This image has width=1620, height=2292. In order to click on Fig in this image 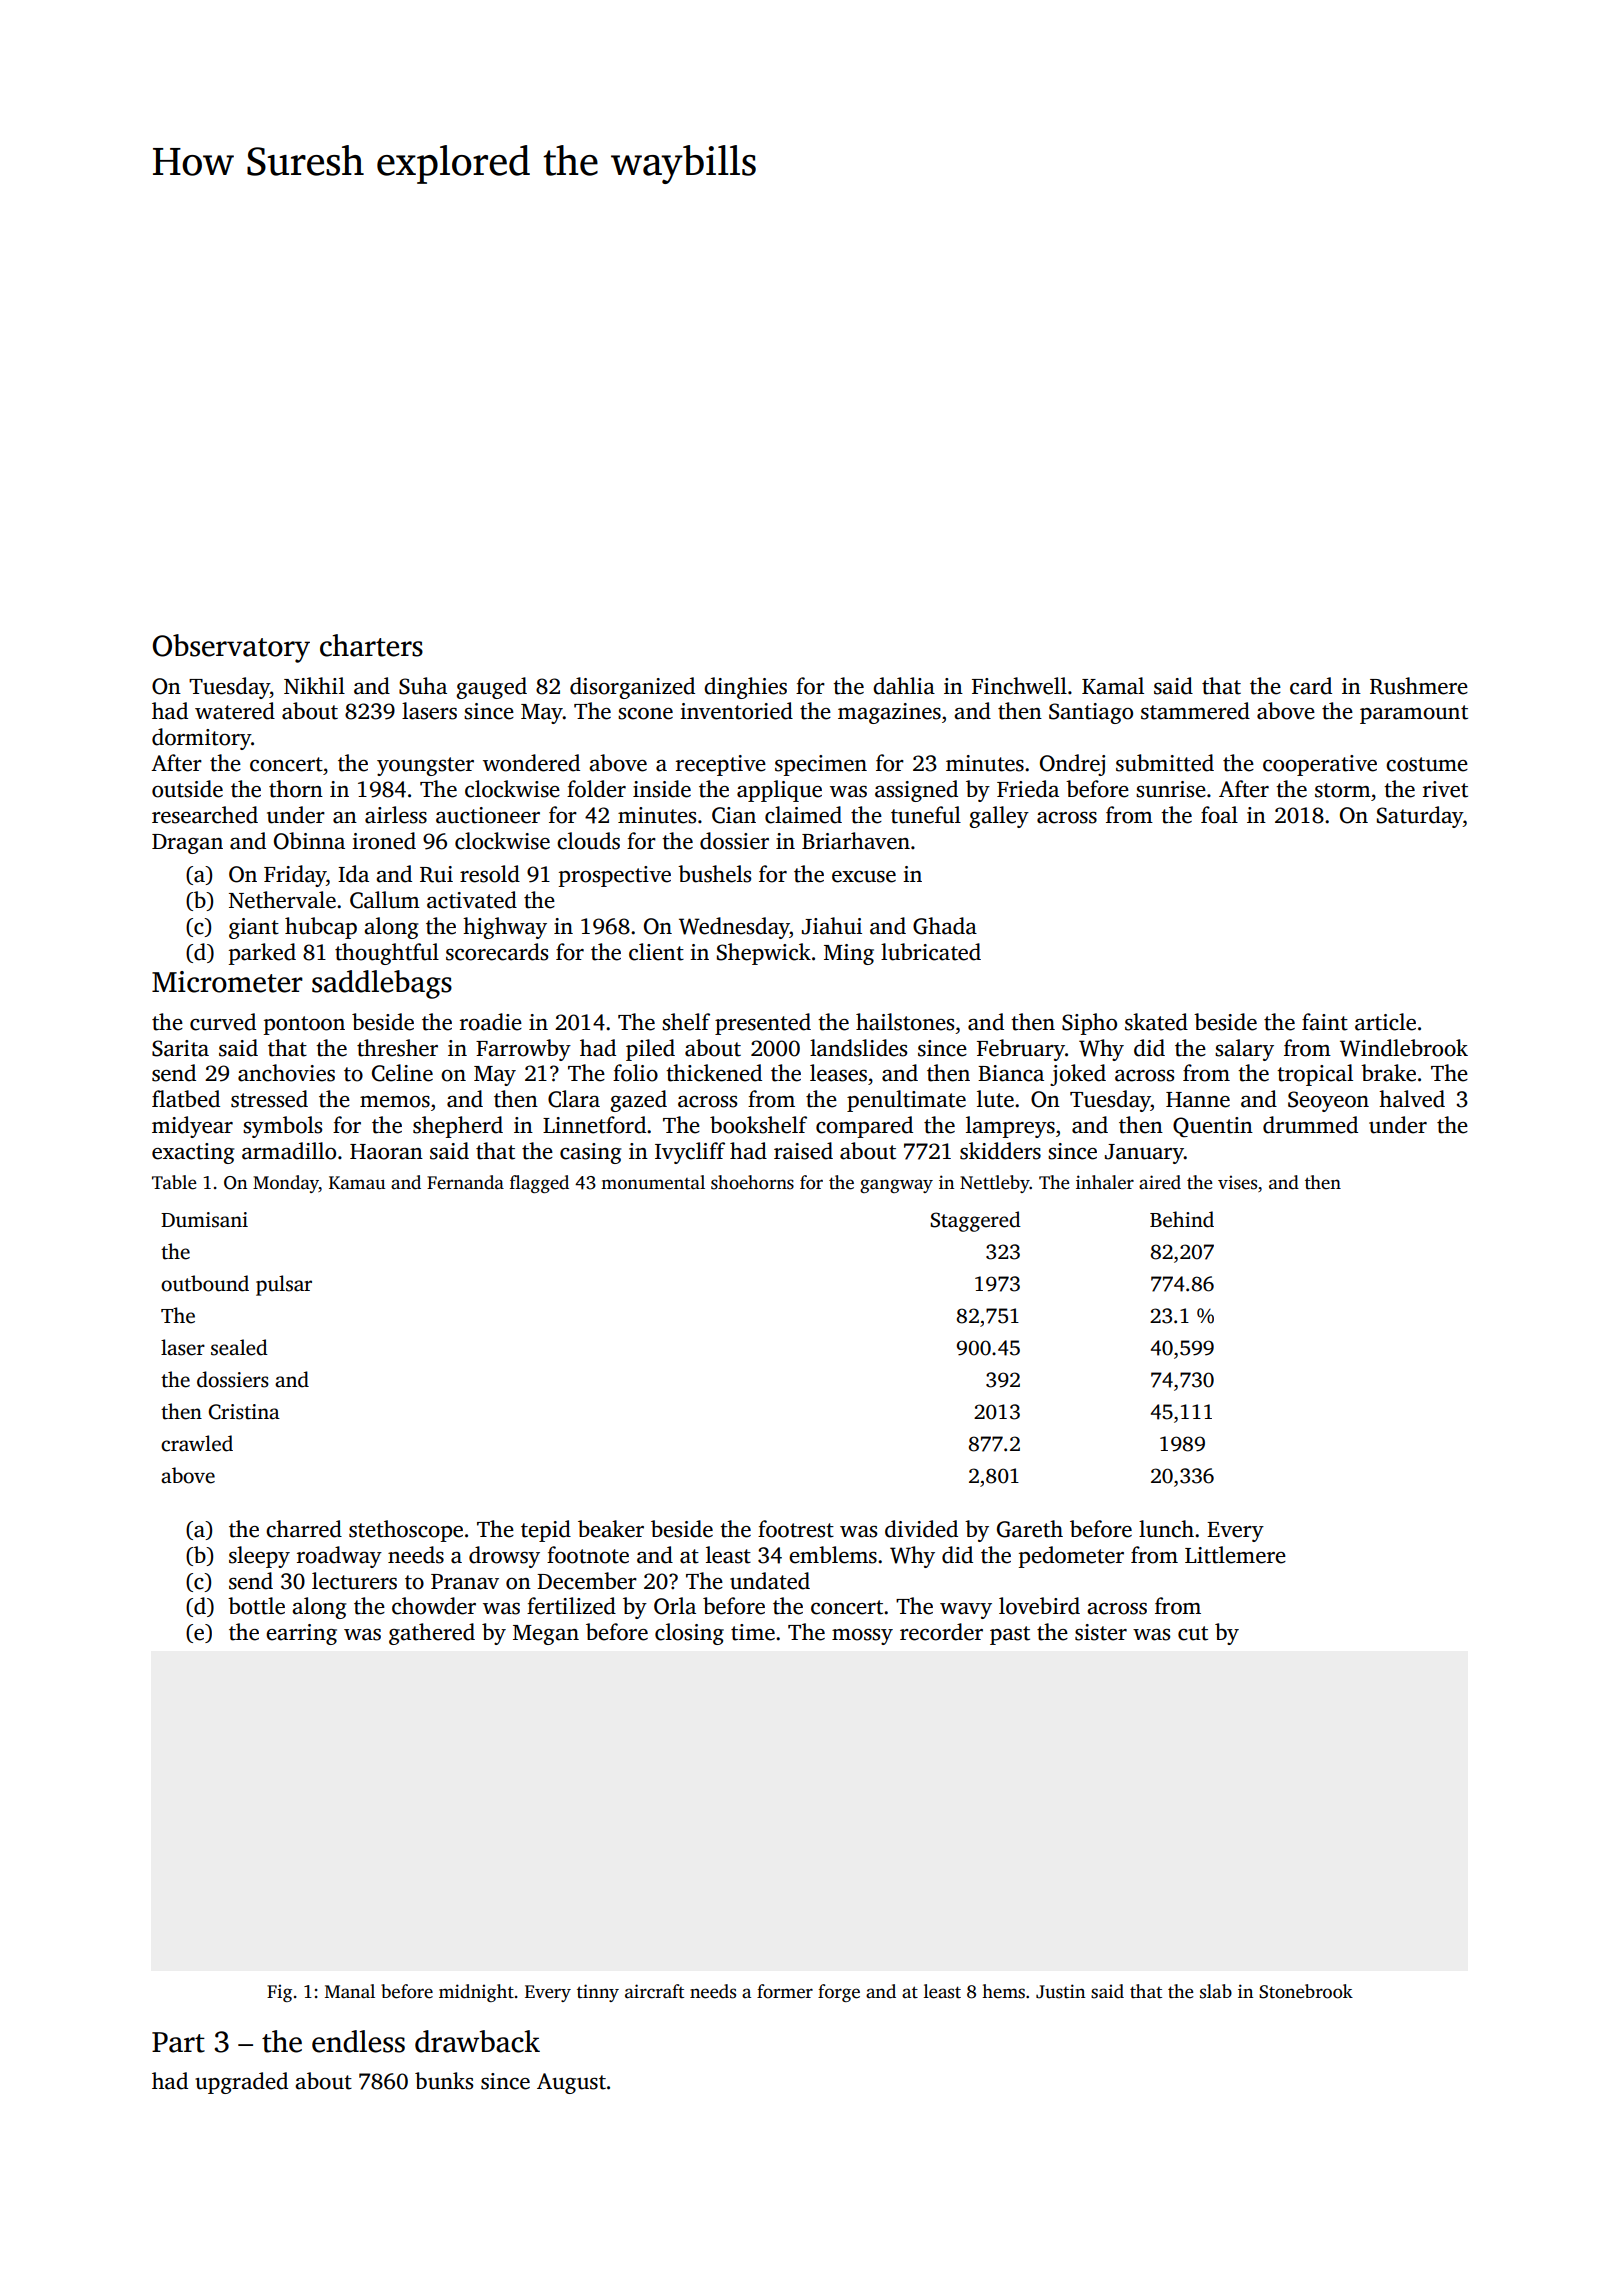, I will do `click(279, 1993)`.
